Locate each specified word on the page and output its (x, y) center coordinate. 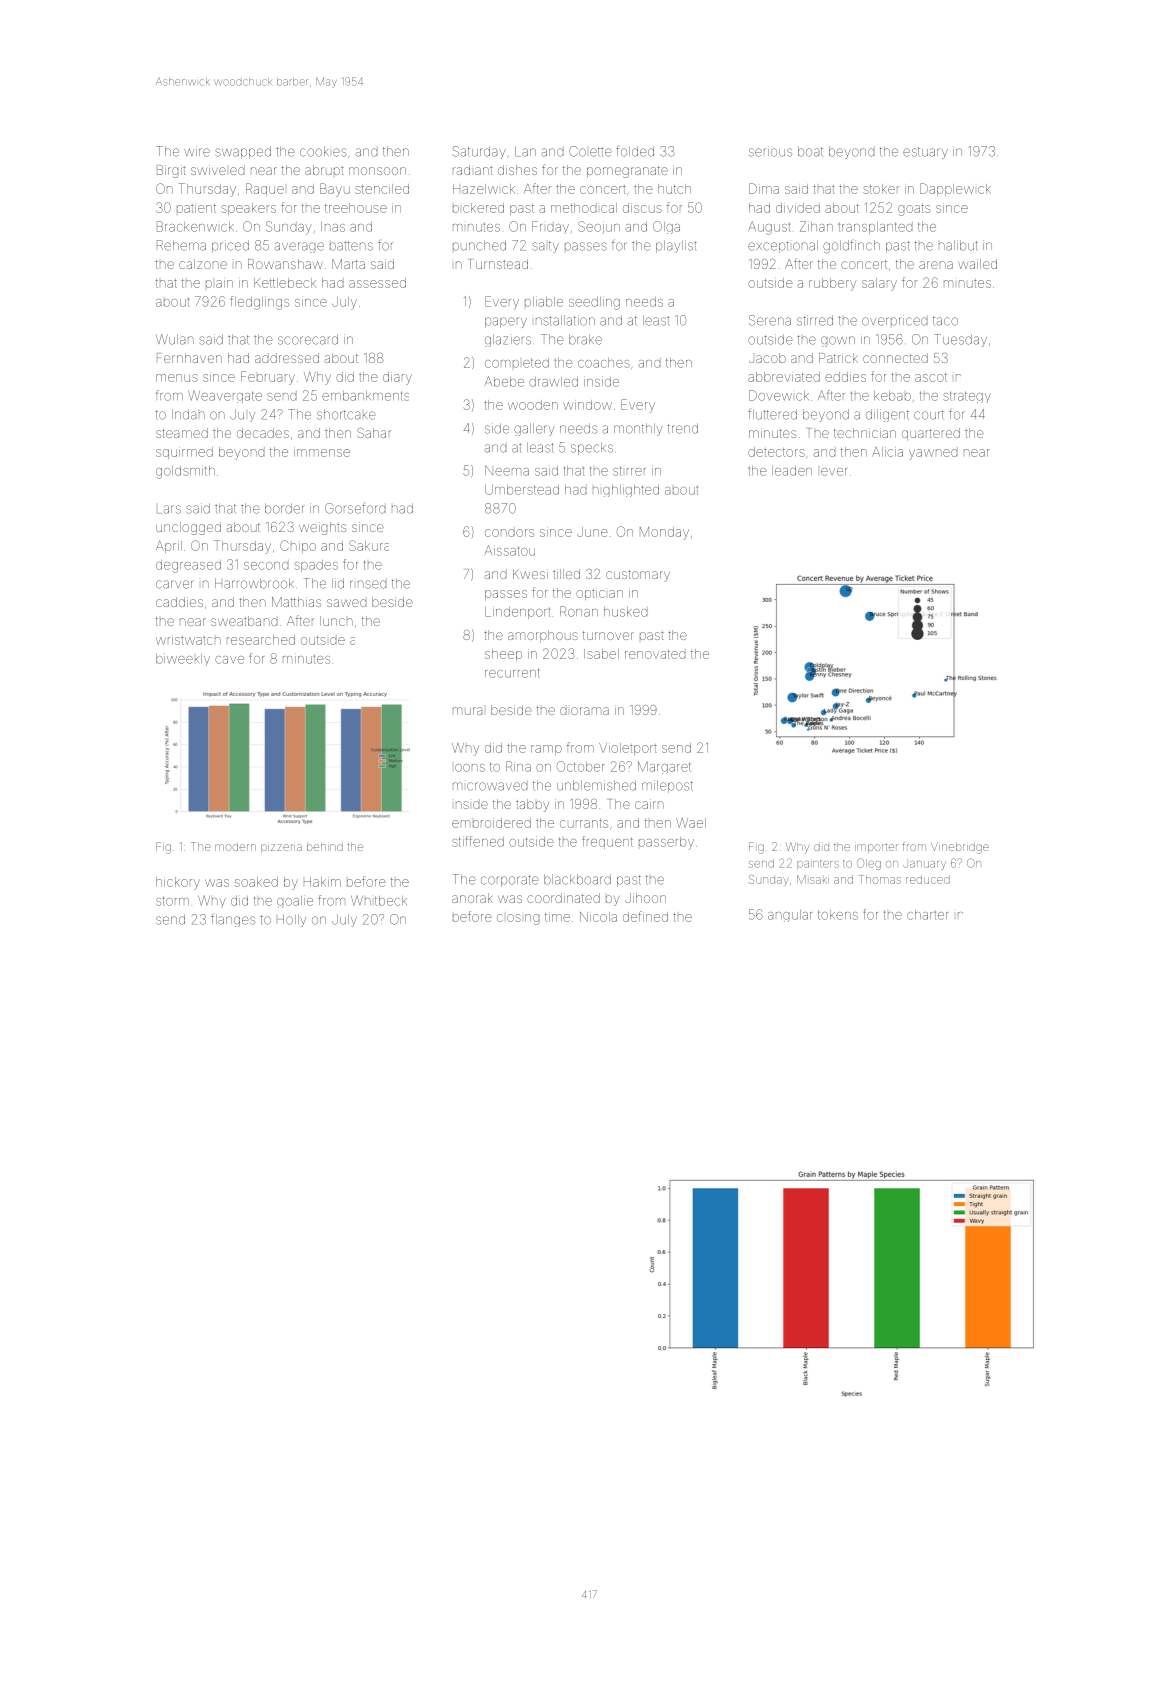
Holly (291, 920)
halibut (958, 245)
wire (197, 151)
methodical (584, 208)
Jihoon (645, 898)
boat (810, 151)
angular (790, 916)
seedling (594, 303)
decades (263, 433)
